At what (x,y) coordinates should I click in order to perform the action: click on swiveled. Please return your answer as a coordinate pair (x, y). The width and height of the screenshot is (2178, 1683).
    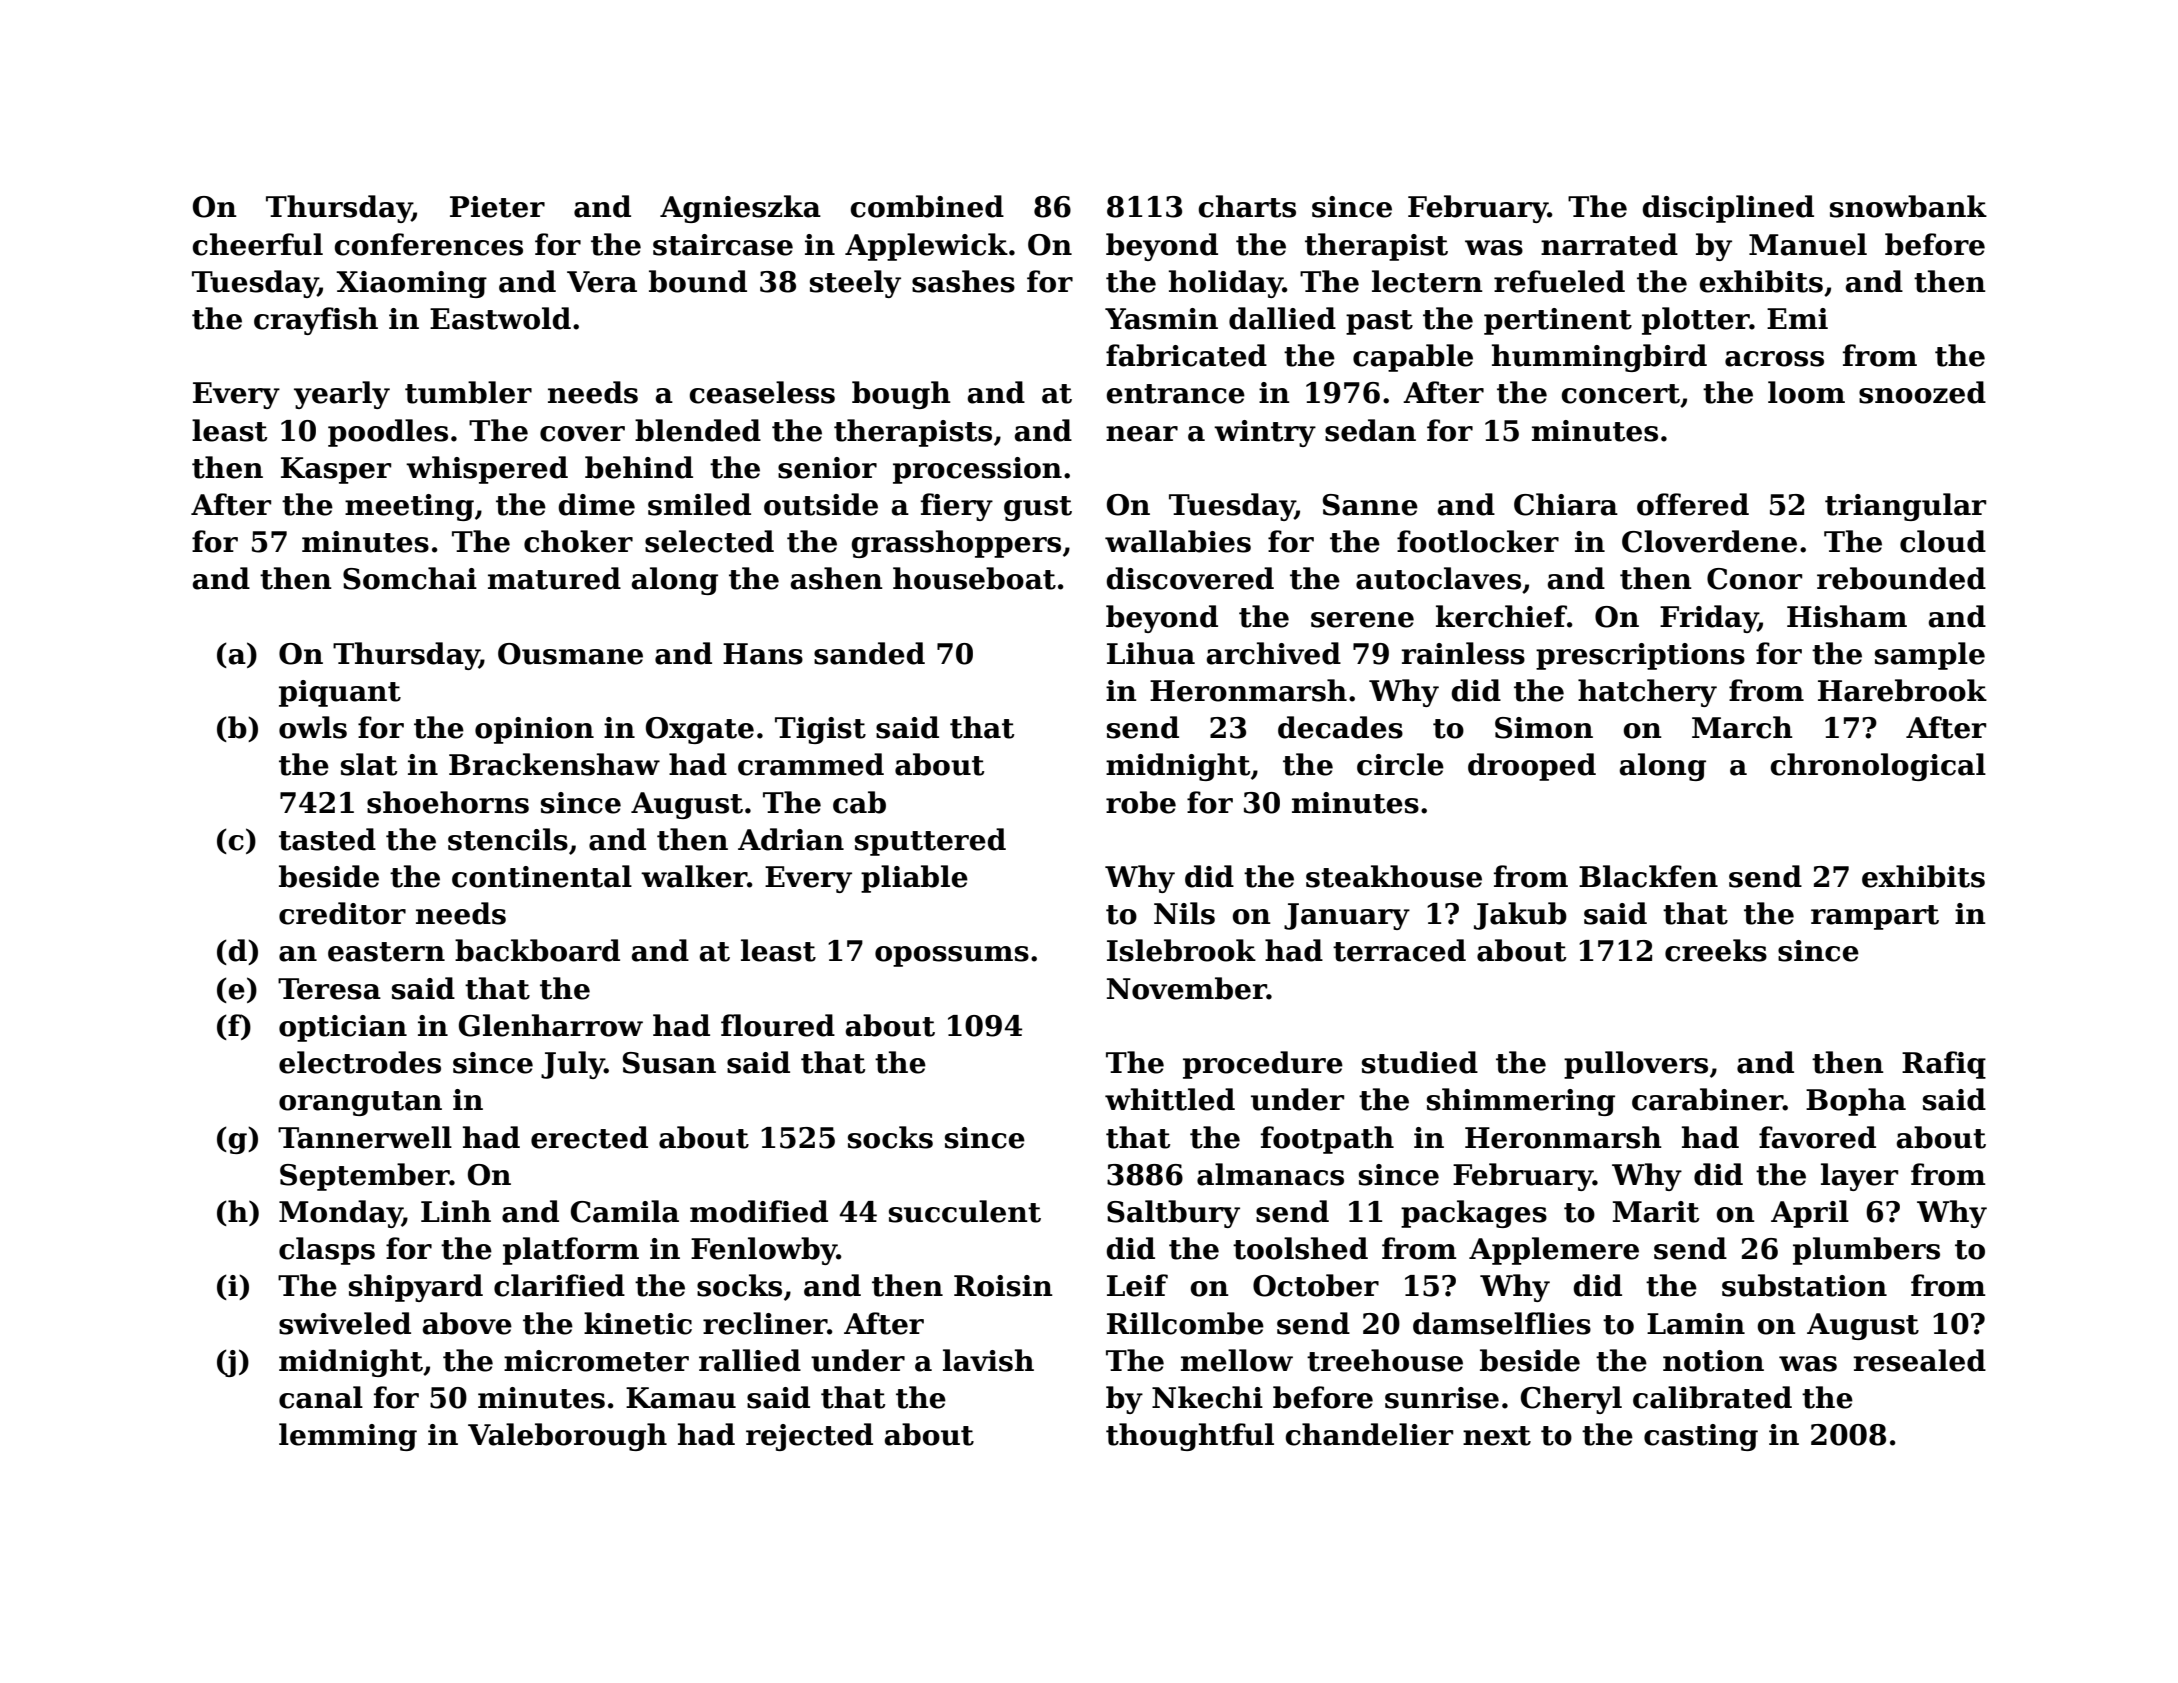
    Looking at the image, I should click on (345, 1323).
